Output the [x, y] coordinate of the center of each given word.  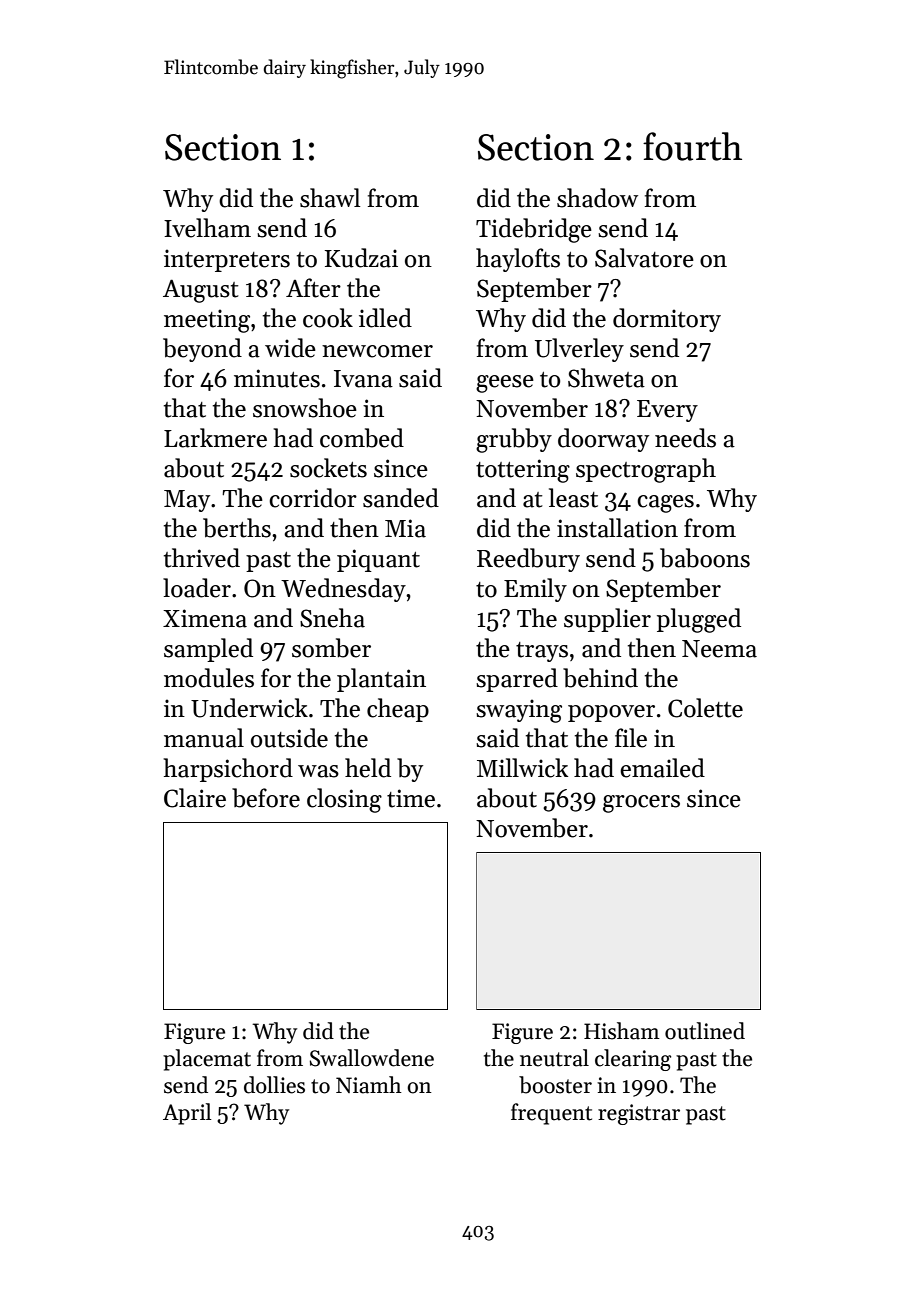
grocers [641, 804]
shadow [597, 198]
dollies [274, 1085]
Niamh [369, 1085]
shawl [330, 198]
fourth [692, 146]
